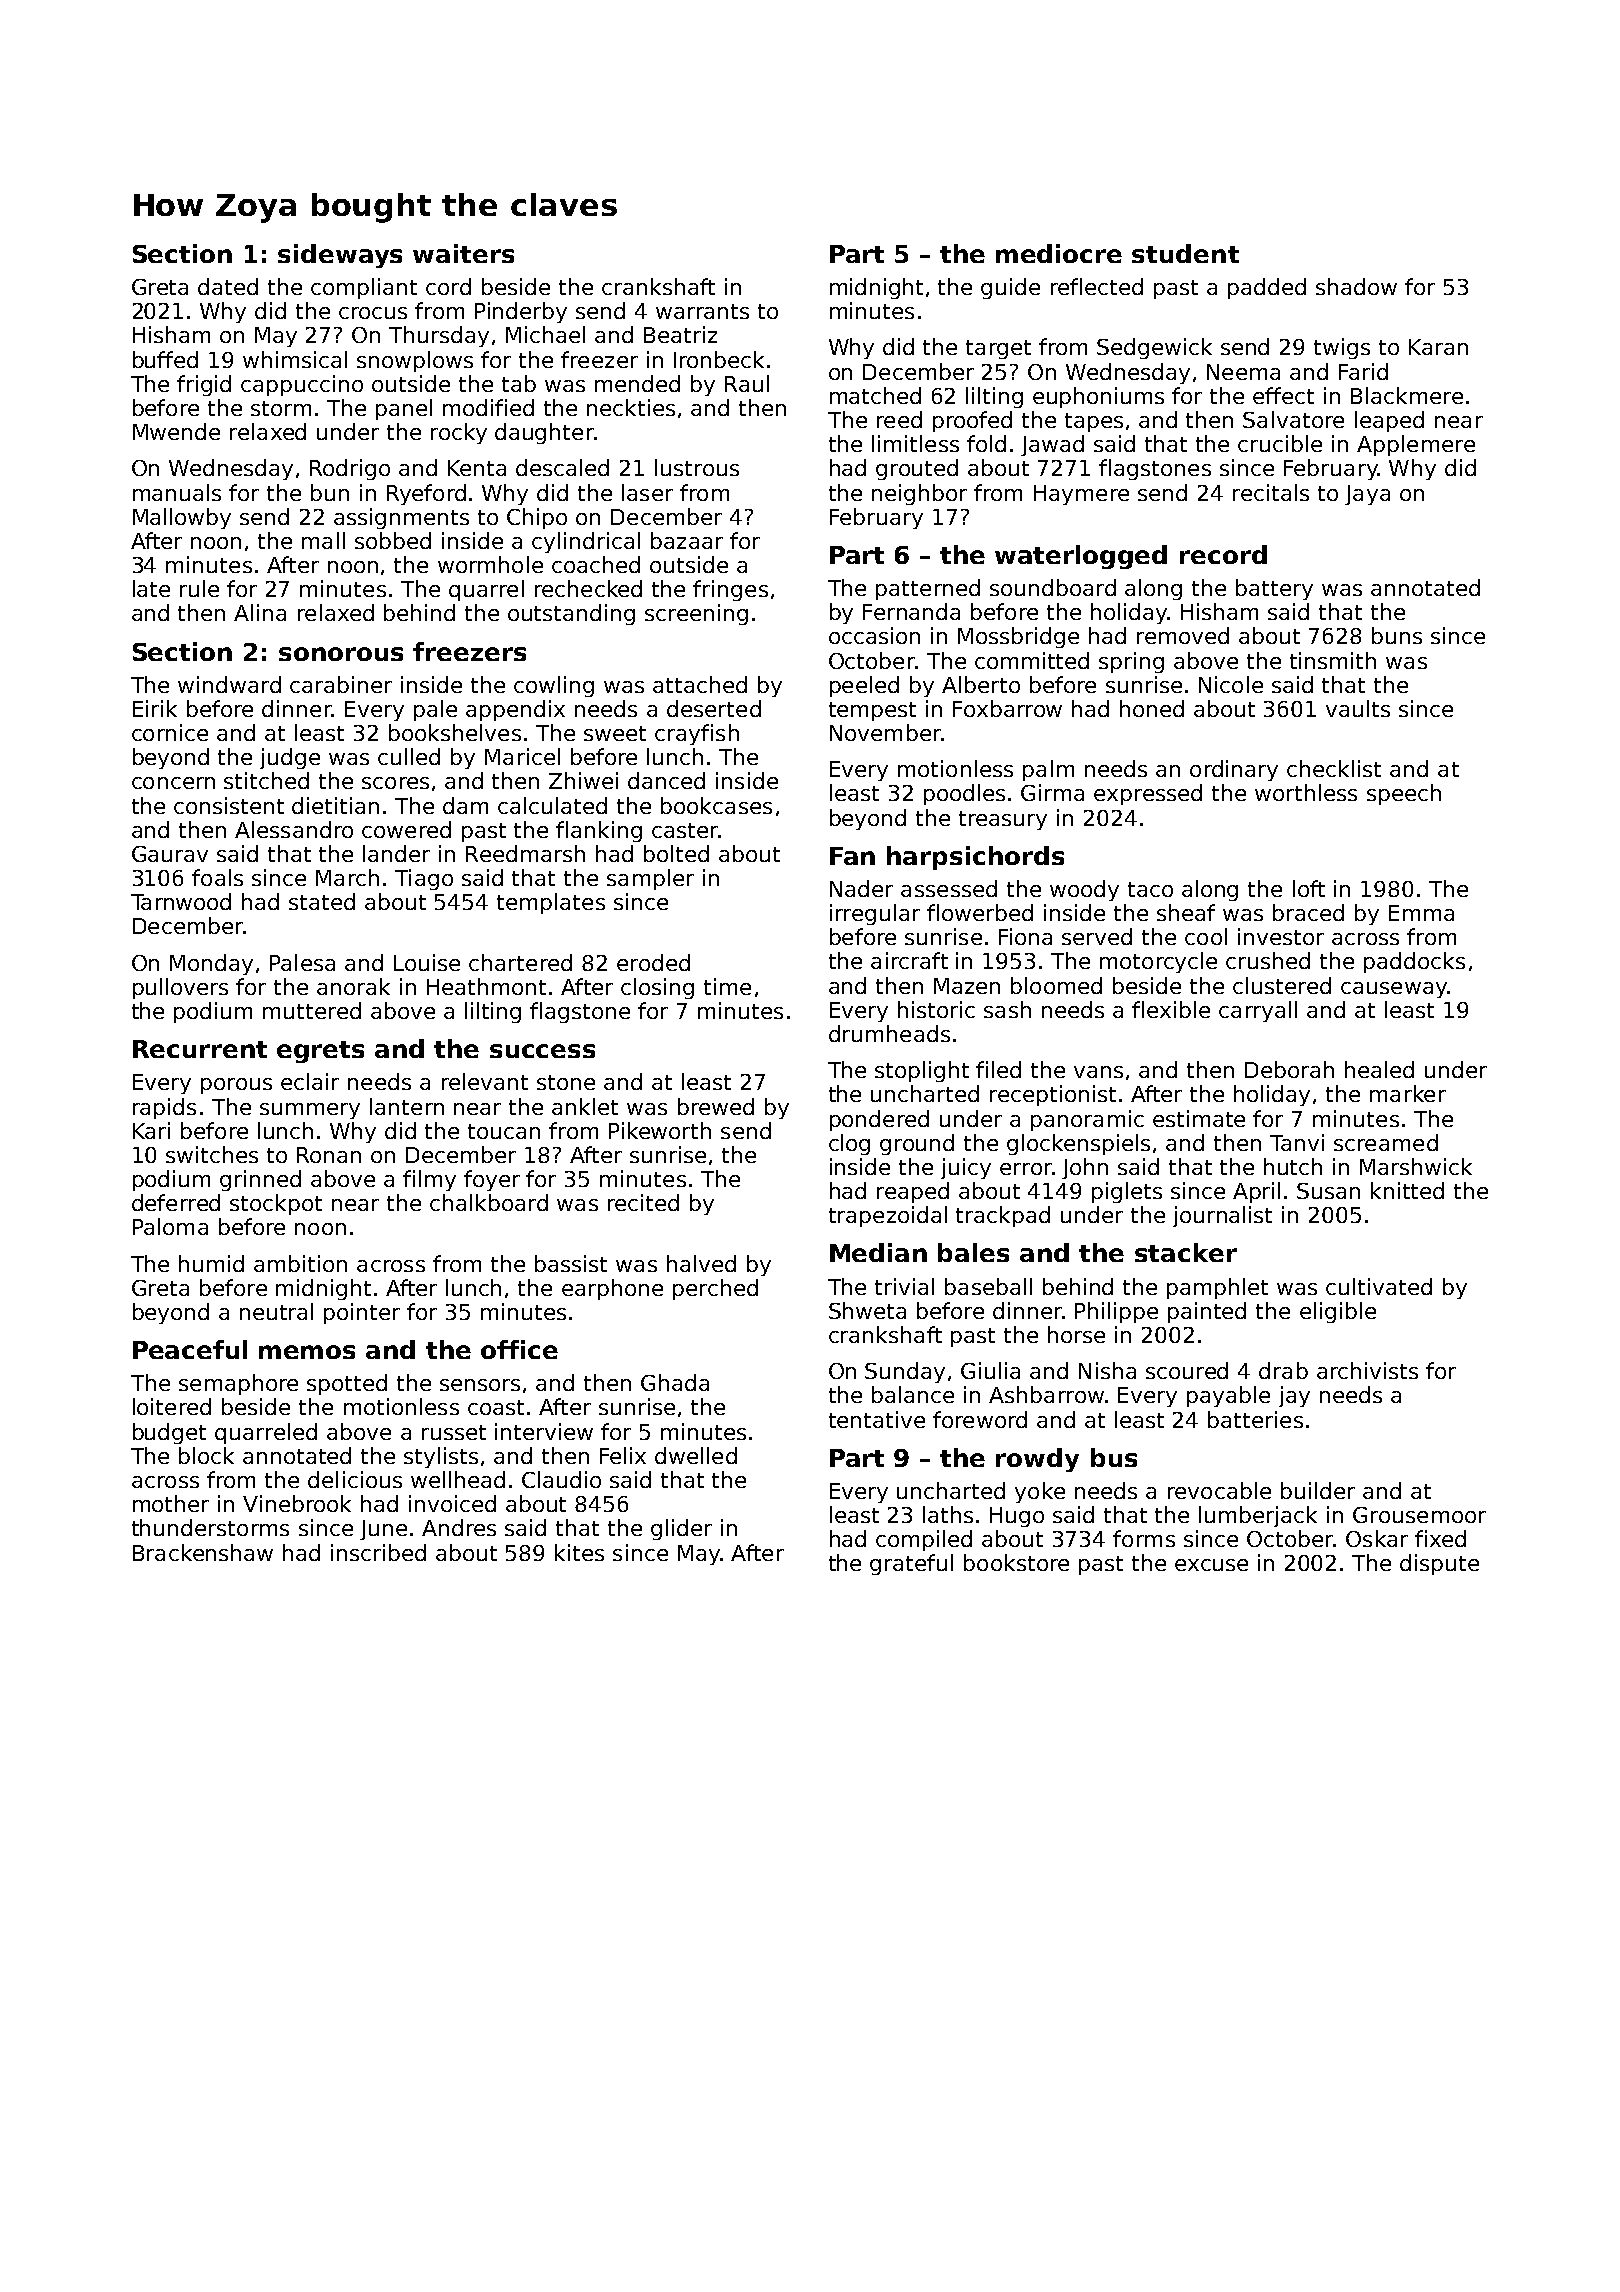 The height and width of the screenshot is (2292, 1620). I want to click on motorcycle, so click(1158, 962).
